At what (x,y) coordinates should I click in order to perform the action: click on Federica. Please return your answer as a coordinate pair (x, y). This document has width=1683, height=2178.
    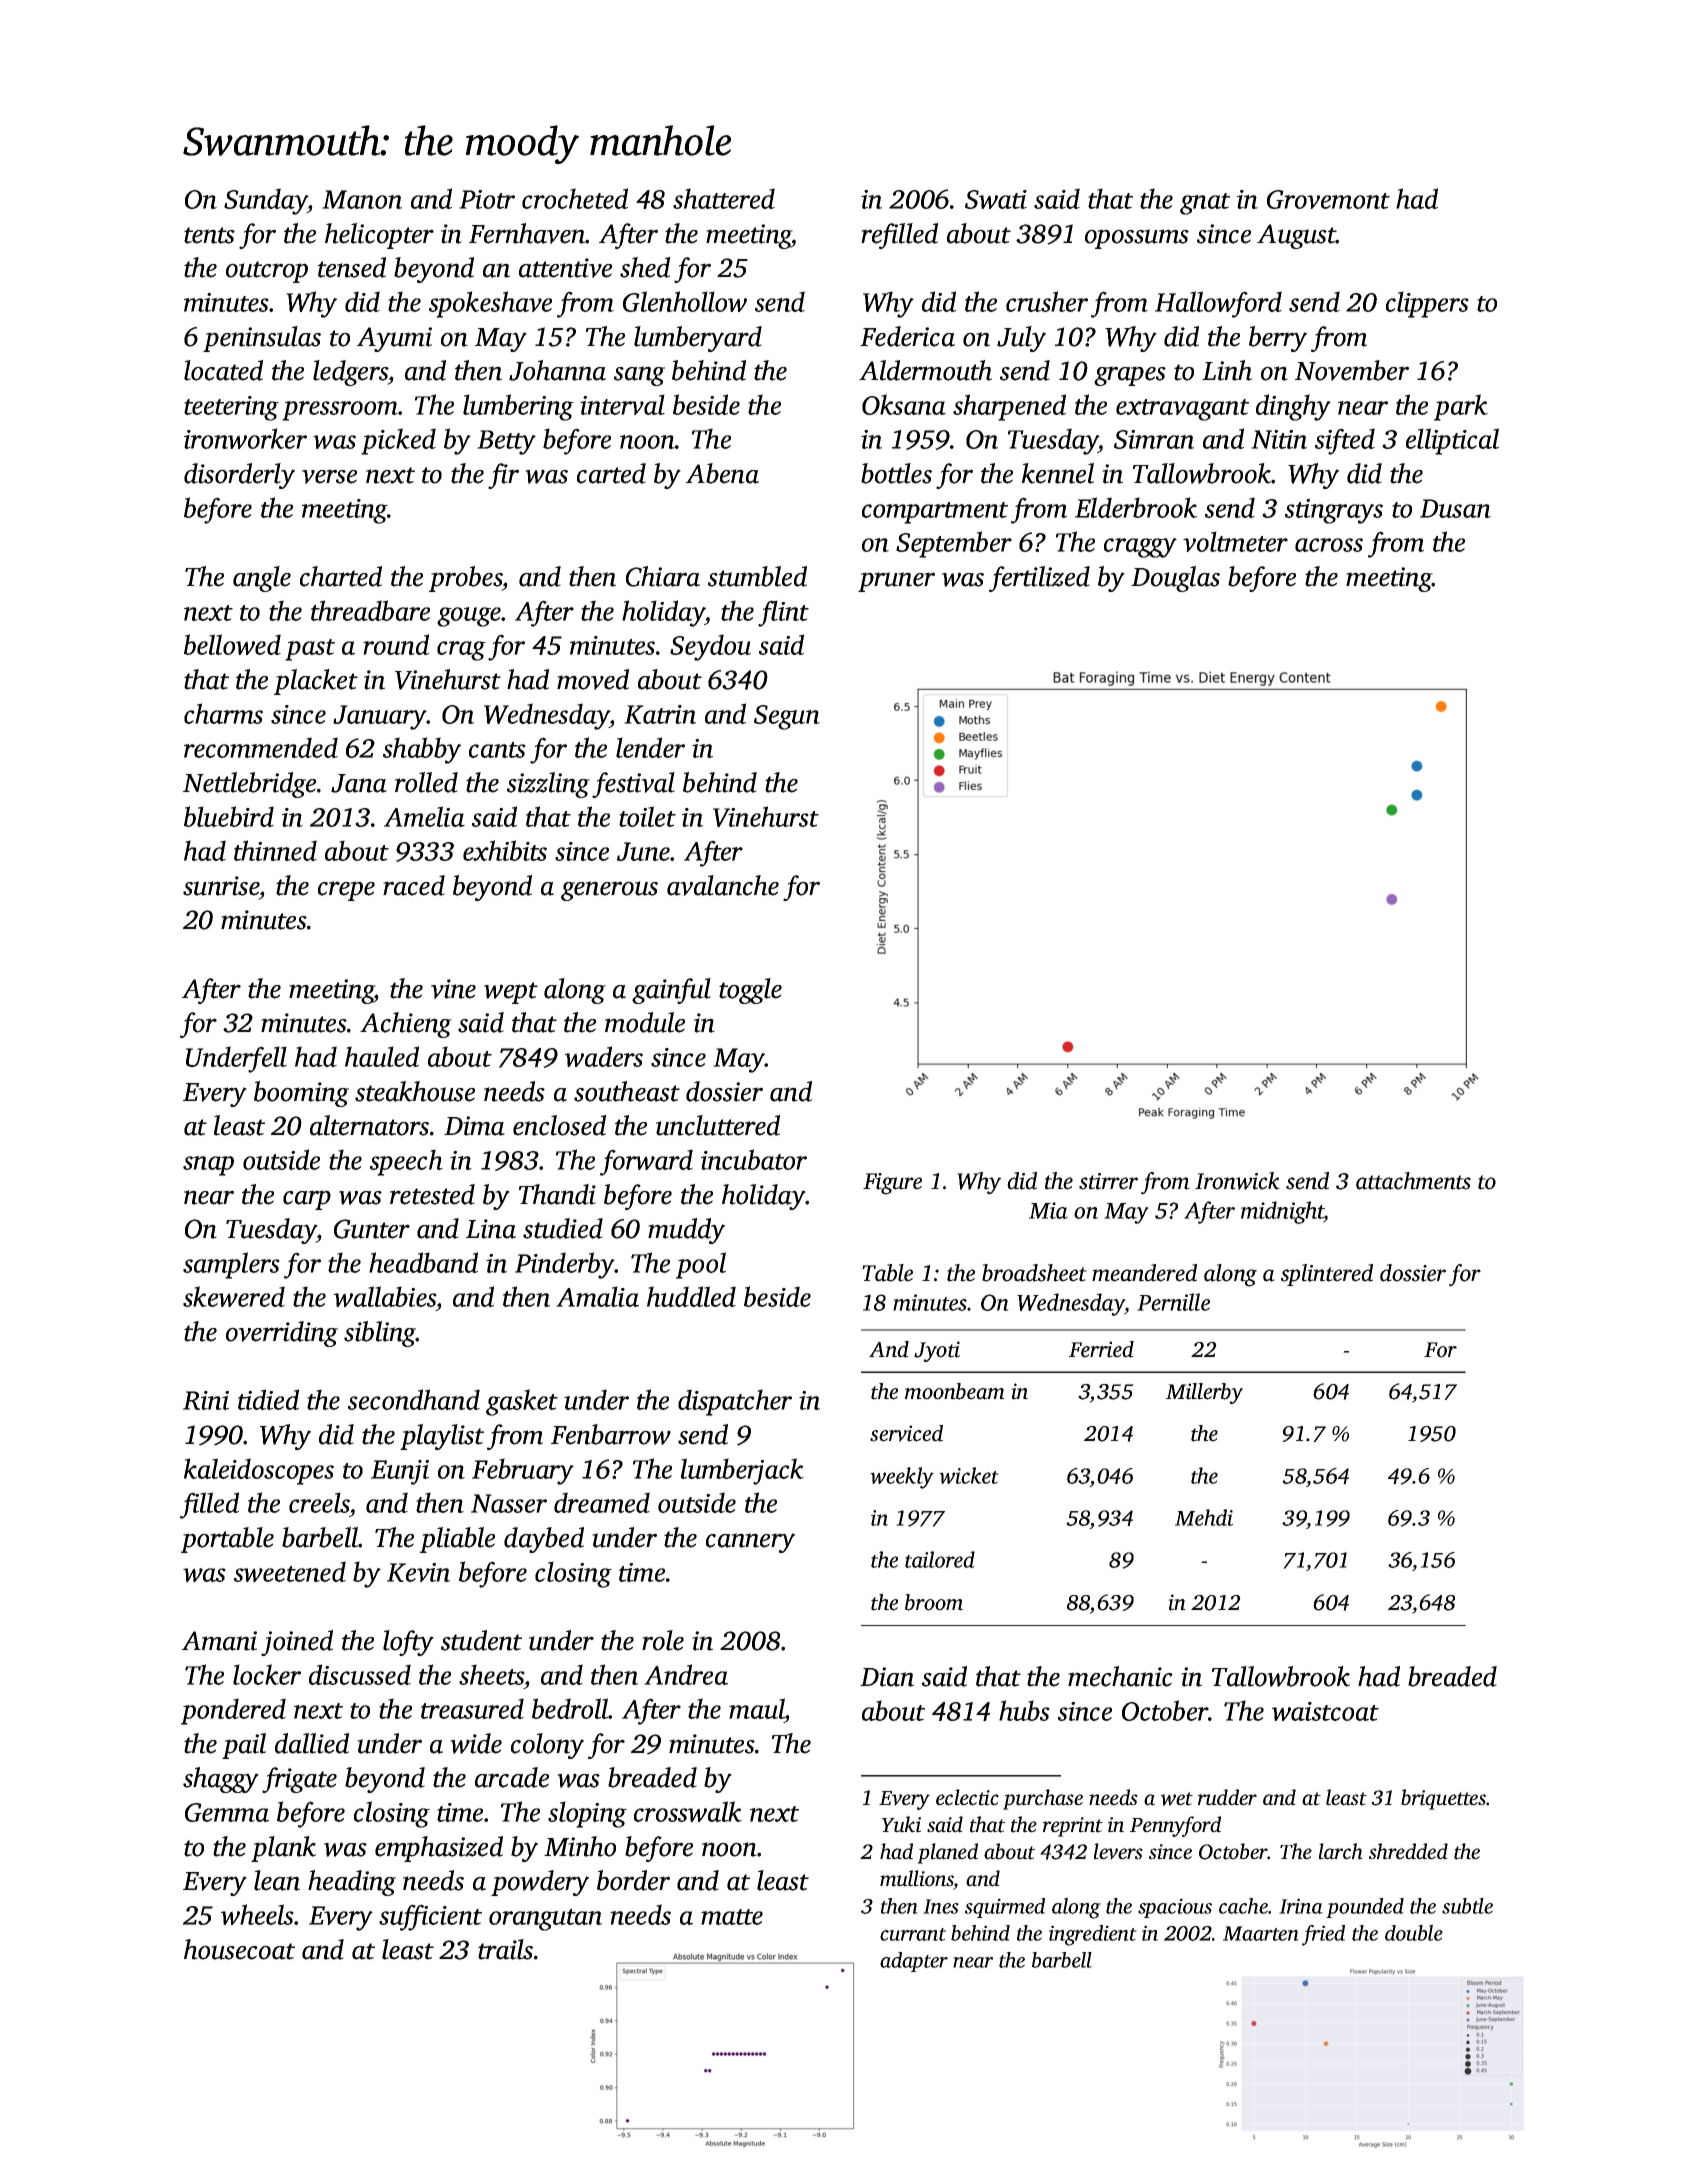
    Looking at the image, I should click on (907, 336).
